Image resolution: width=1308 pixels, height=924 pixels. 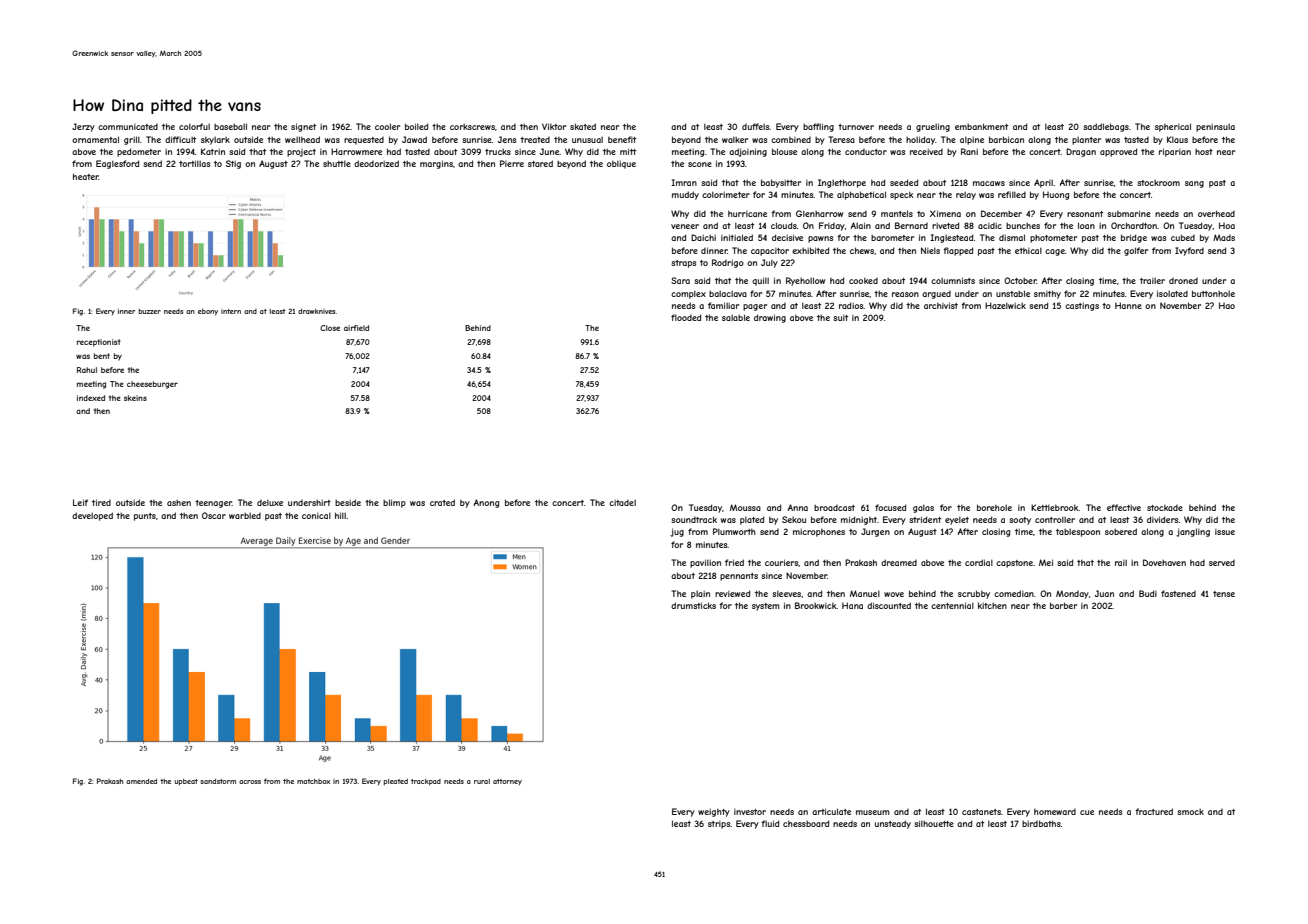 What do you see at coordinates (1082, 306) in the screenshot?
I see `castings` at bounding box center [1082, 306].
